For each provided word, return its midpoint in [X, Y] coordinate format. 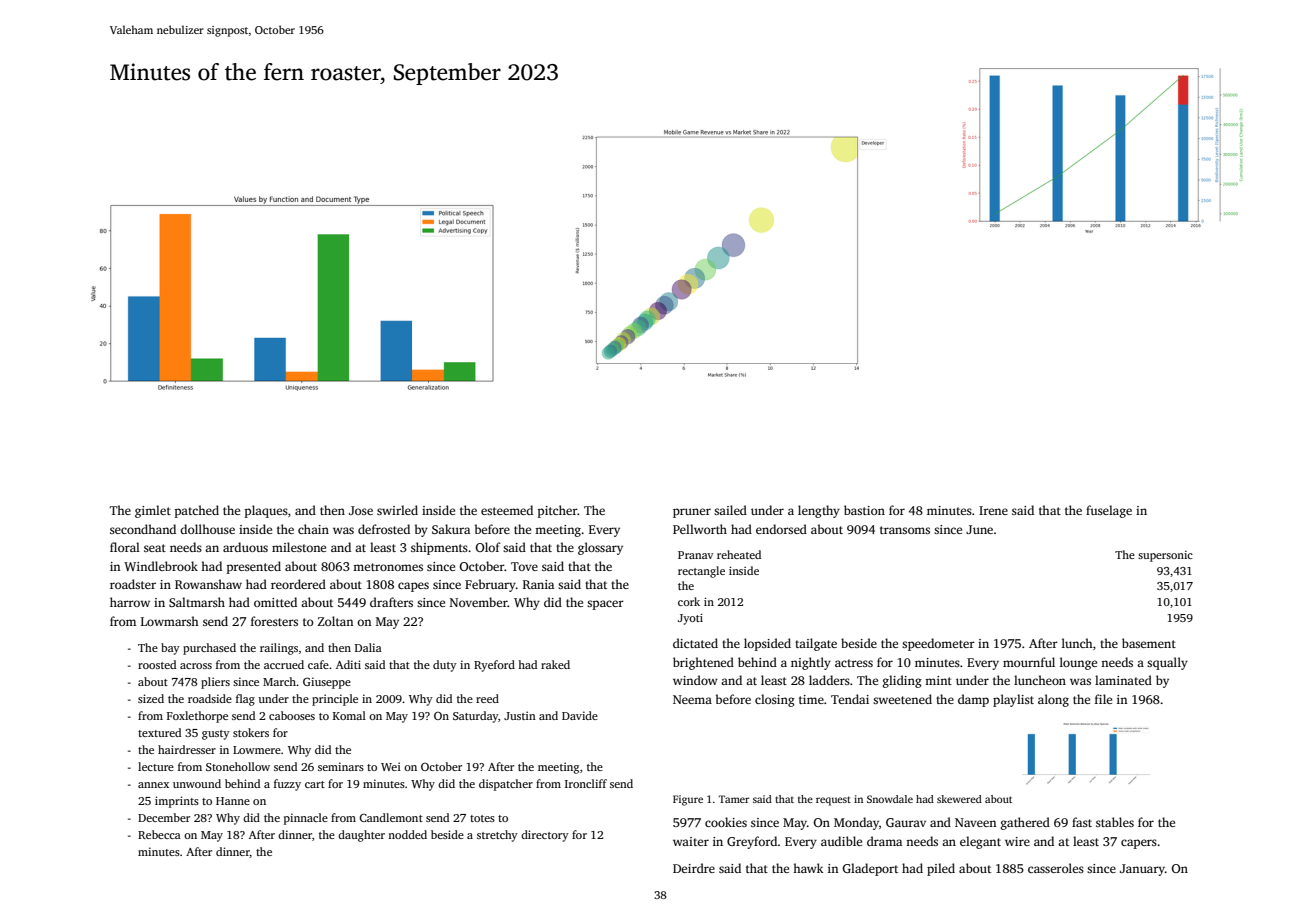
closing [775, 700]
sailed [730, 510]
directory [545, 836]
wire [1017, 841]
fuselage [1109, 511]
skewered [959, 799]
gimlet [153, 511]
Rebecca [159, 834]
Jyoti [690, 619]
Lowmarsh [170, 621]
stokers [251, 732]
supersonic [1165, 556]
